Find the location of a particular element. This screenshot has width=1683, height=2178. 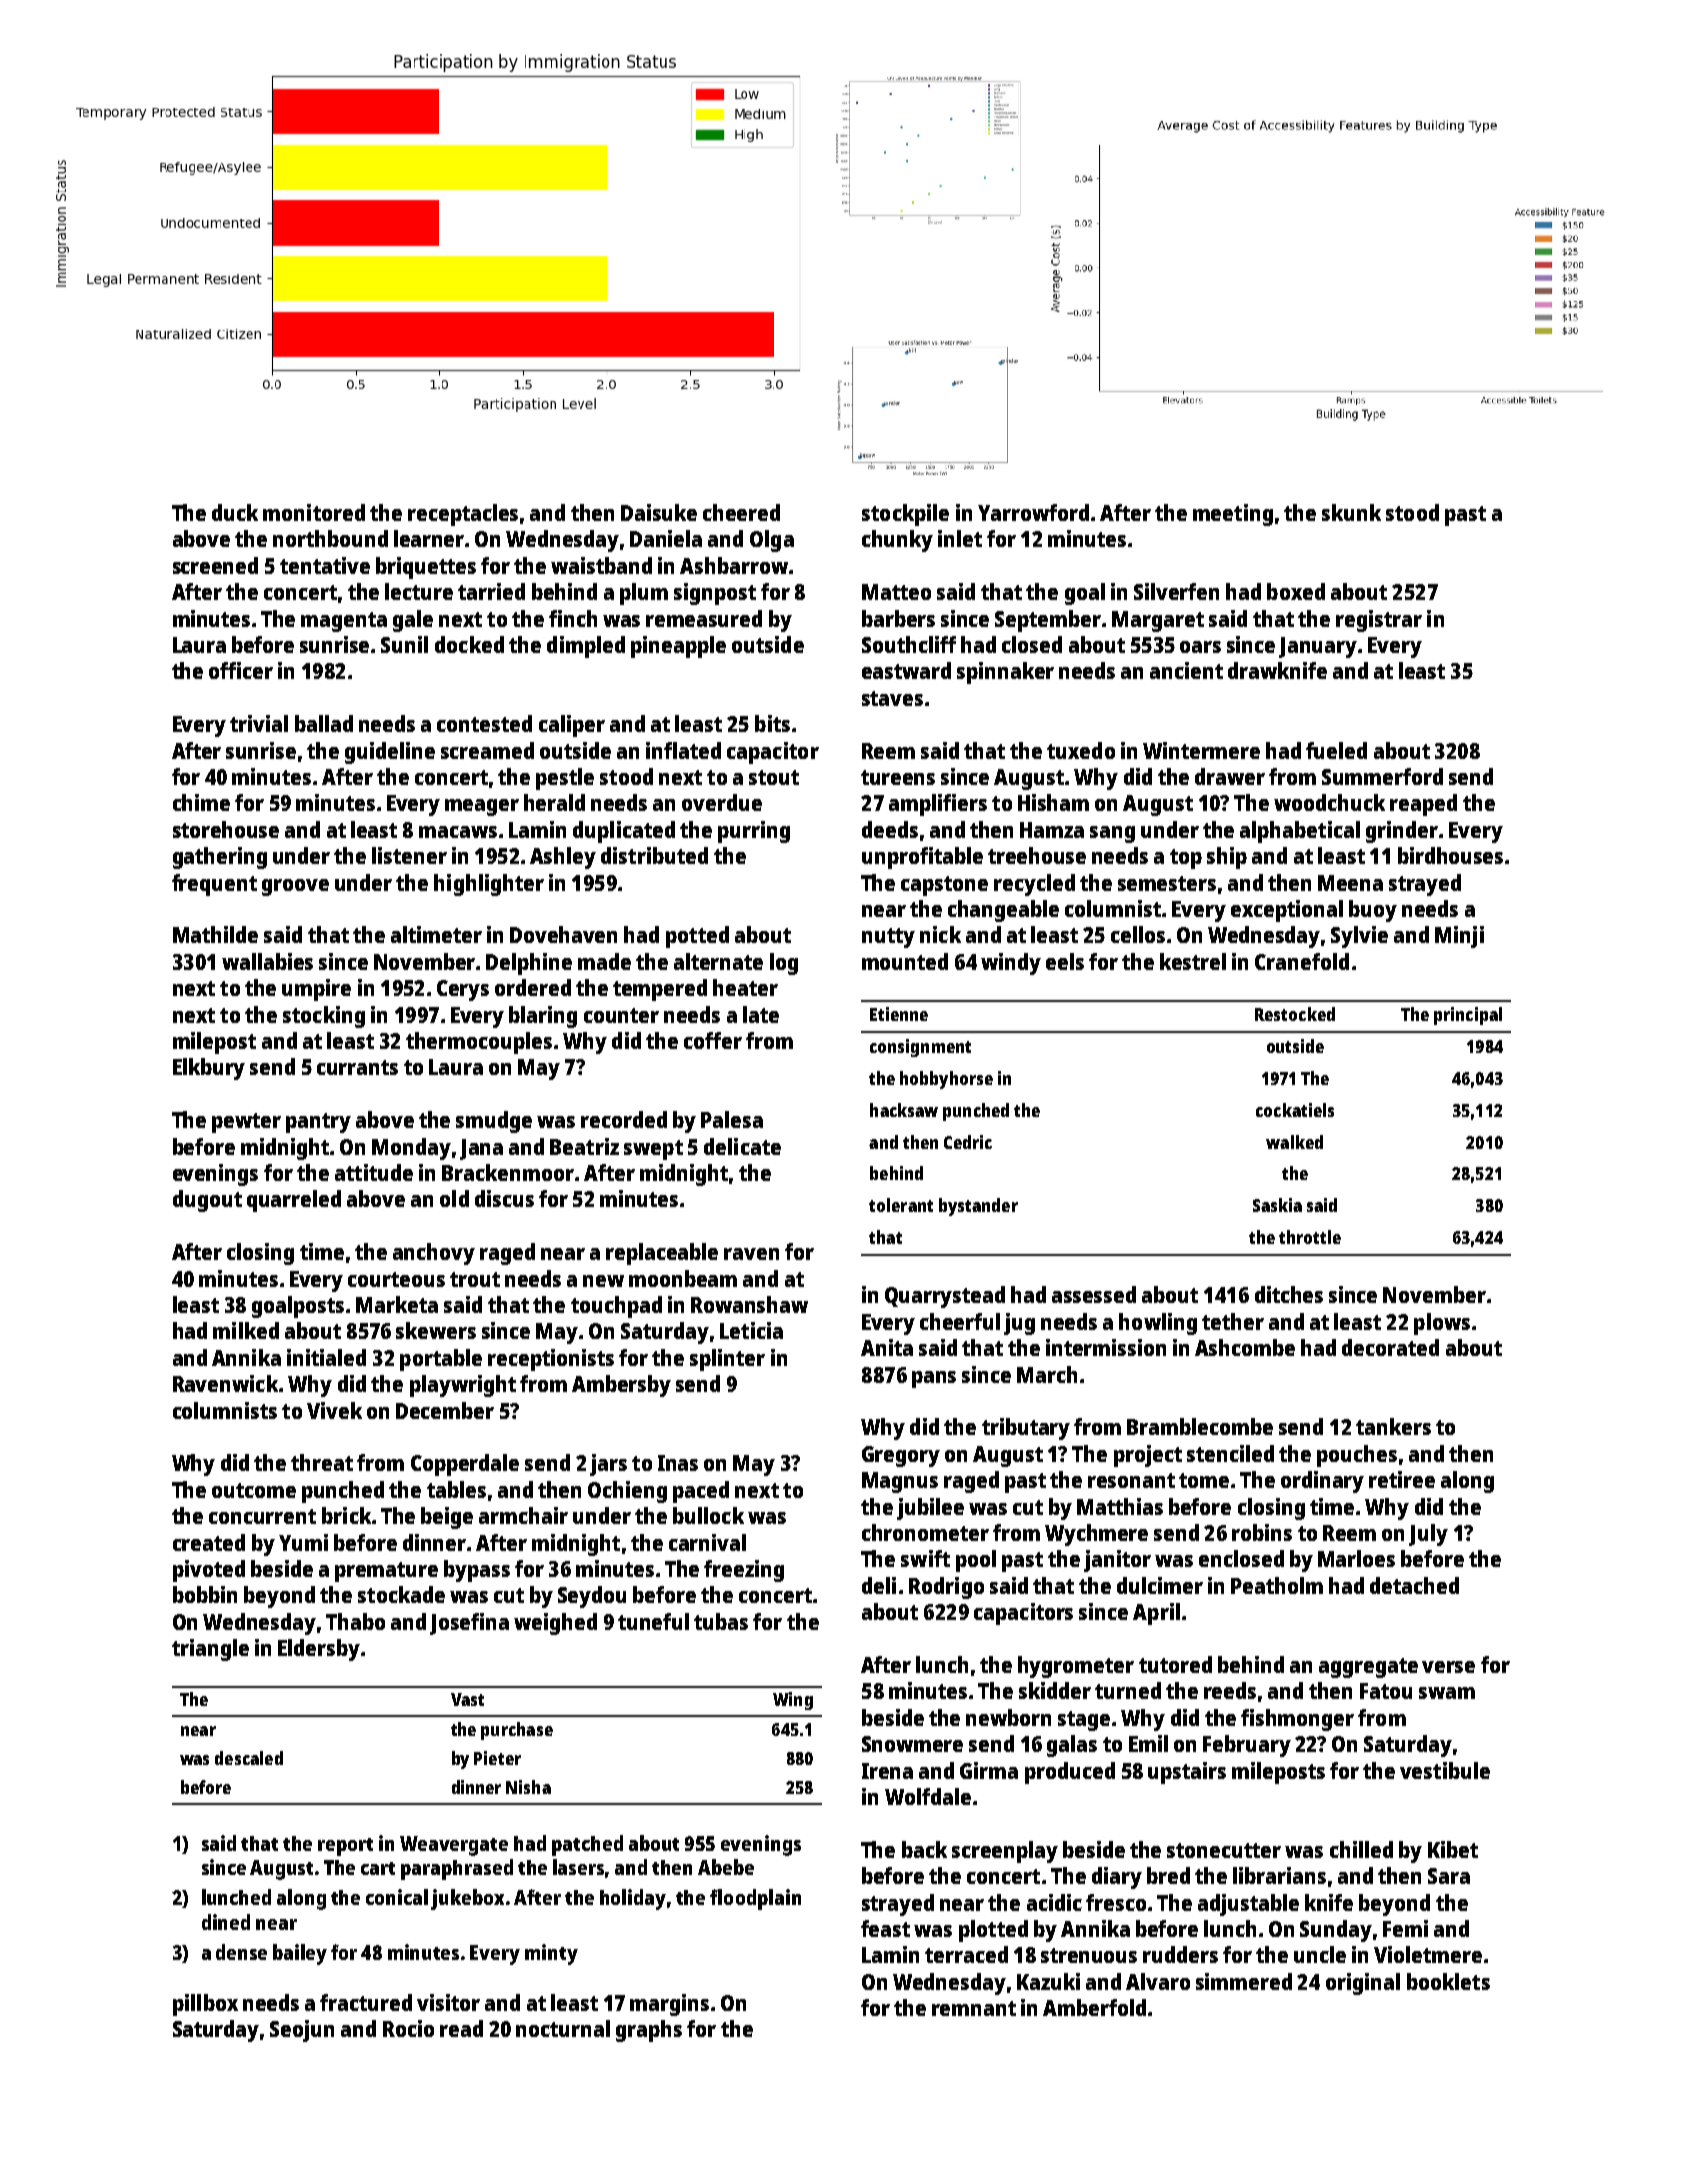

Vivek is located at coordinates (334, 1410).
